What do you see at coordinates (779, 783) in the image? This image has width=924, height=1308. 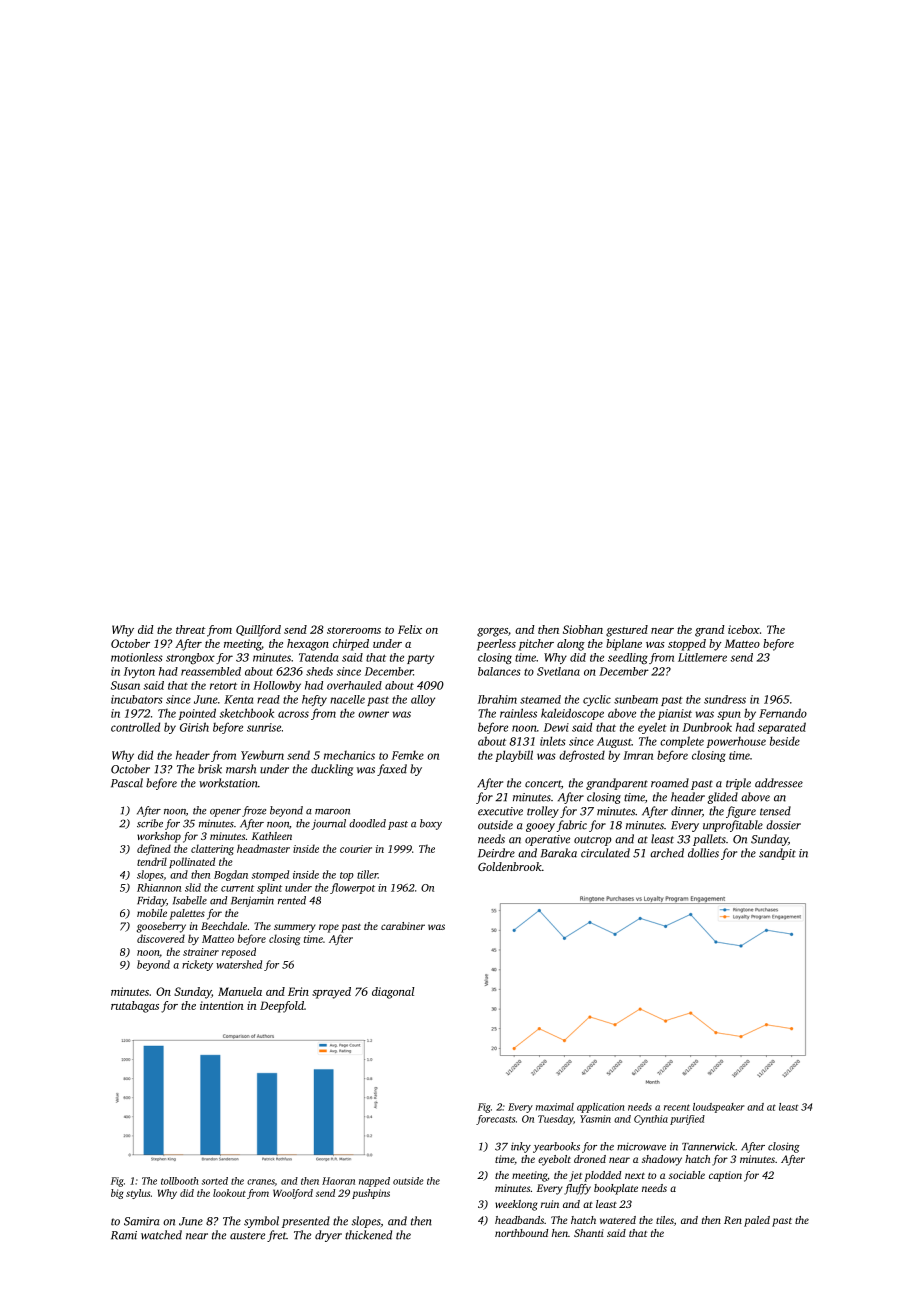 I see `addressee` at bounding box center [779, 783].
